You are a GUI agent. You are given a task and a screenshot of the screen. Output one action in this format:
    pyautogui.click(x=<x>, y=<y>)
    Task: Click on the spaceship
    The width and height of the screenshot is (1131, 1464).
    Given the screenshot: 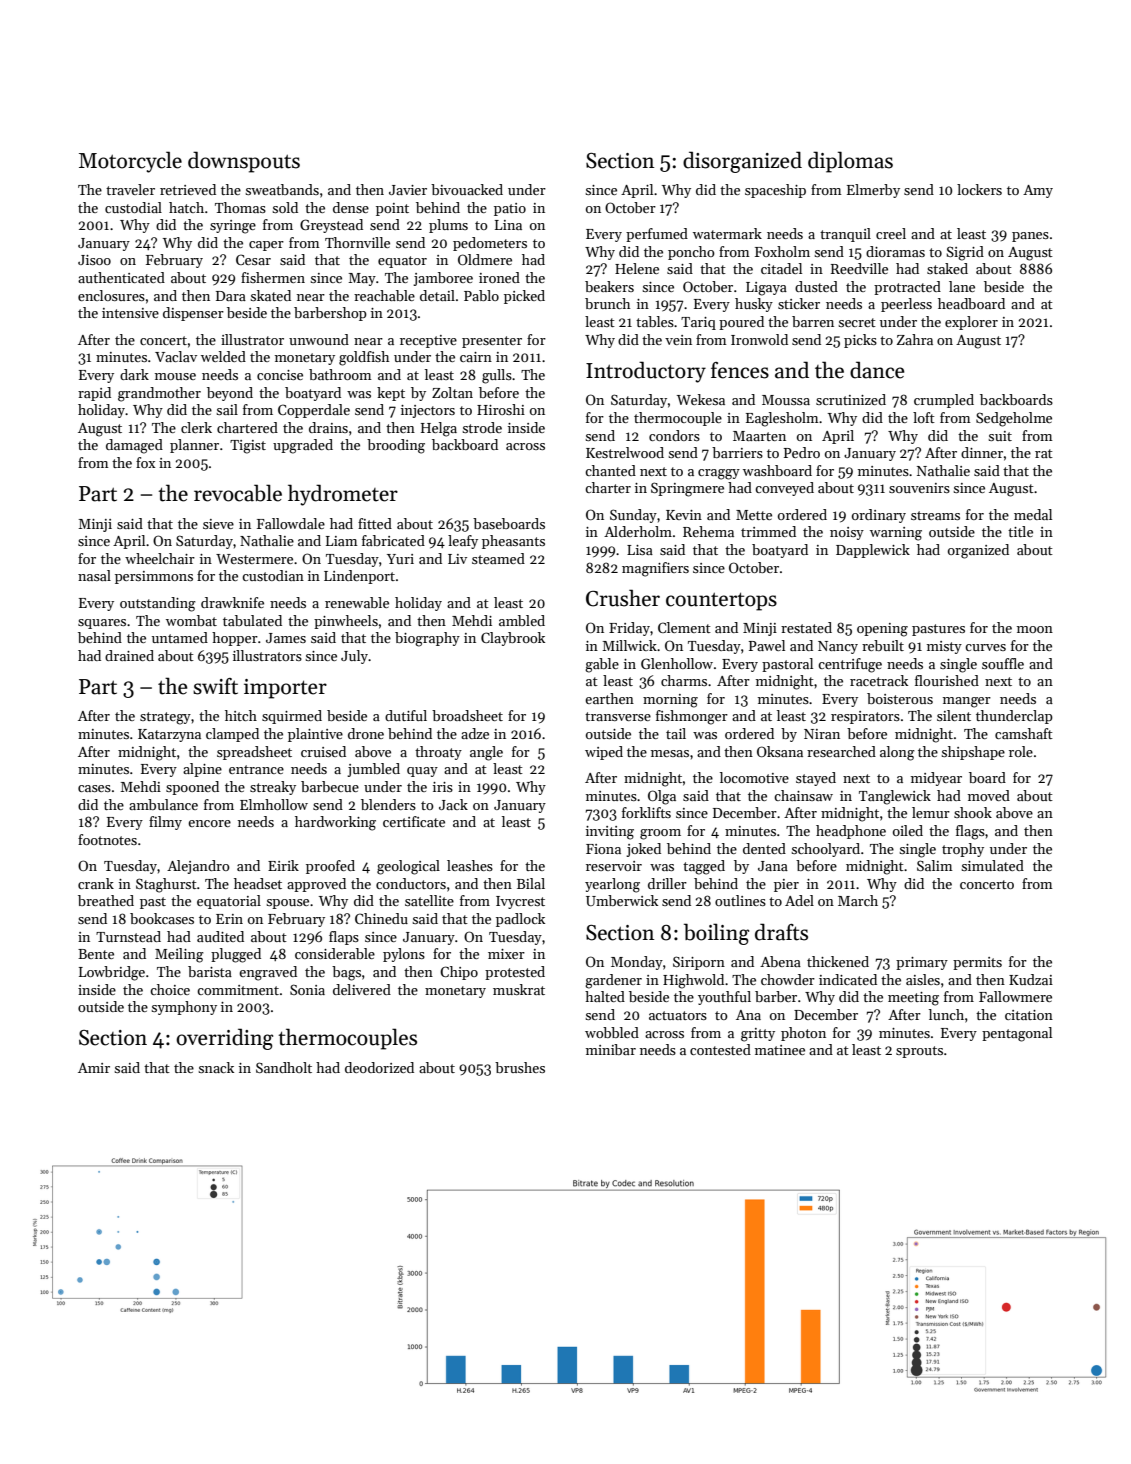 What is the action you would take?
    pyautogui.click(x=775, y=191)
